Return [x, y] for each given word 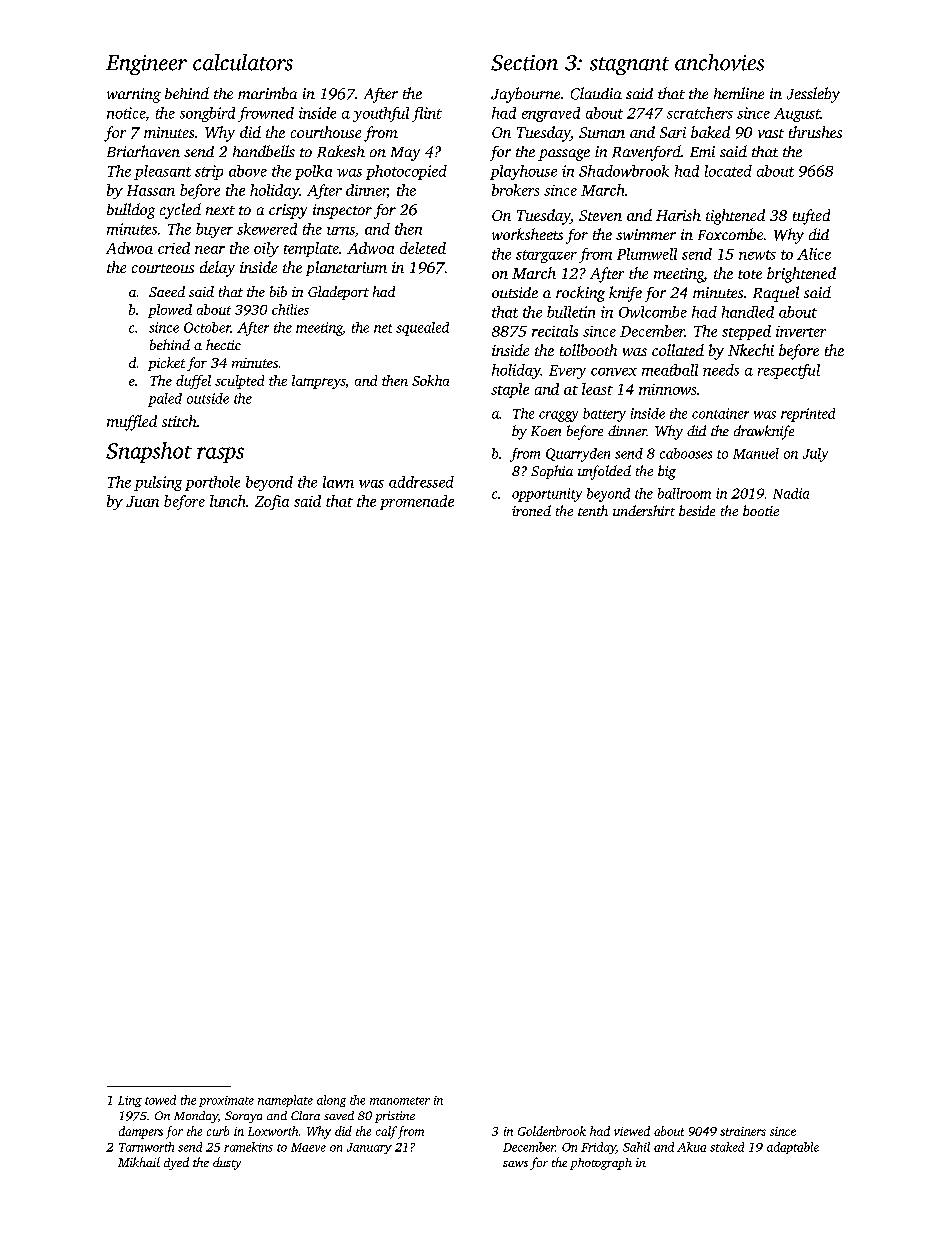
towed [160, 1100]
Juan [142, 501]
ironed [531, 510]
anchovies [719, 62]
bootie [761, 510]
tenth [593, 510]
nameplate [285, 1101]
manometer [400, 1101]
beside [697, 510]
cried [174, 248]
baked [710, 132]
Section [524, 63]
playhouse [523, 172]
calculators [243, 62]
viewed [632, 1131]
